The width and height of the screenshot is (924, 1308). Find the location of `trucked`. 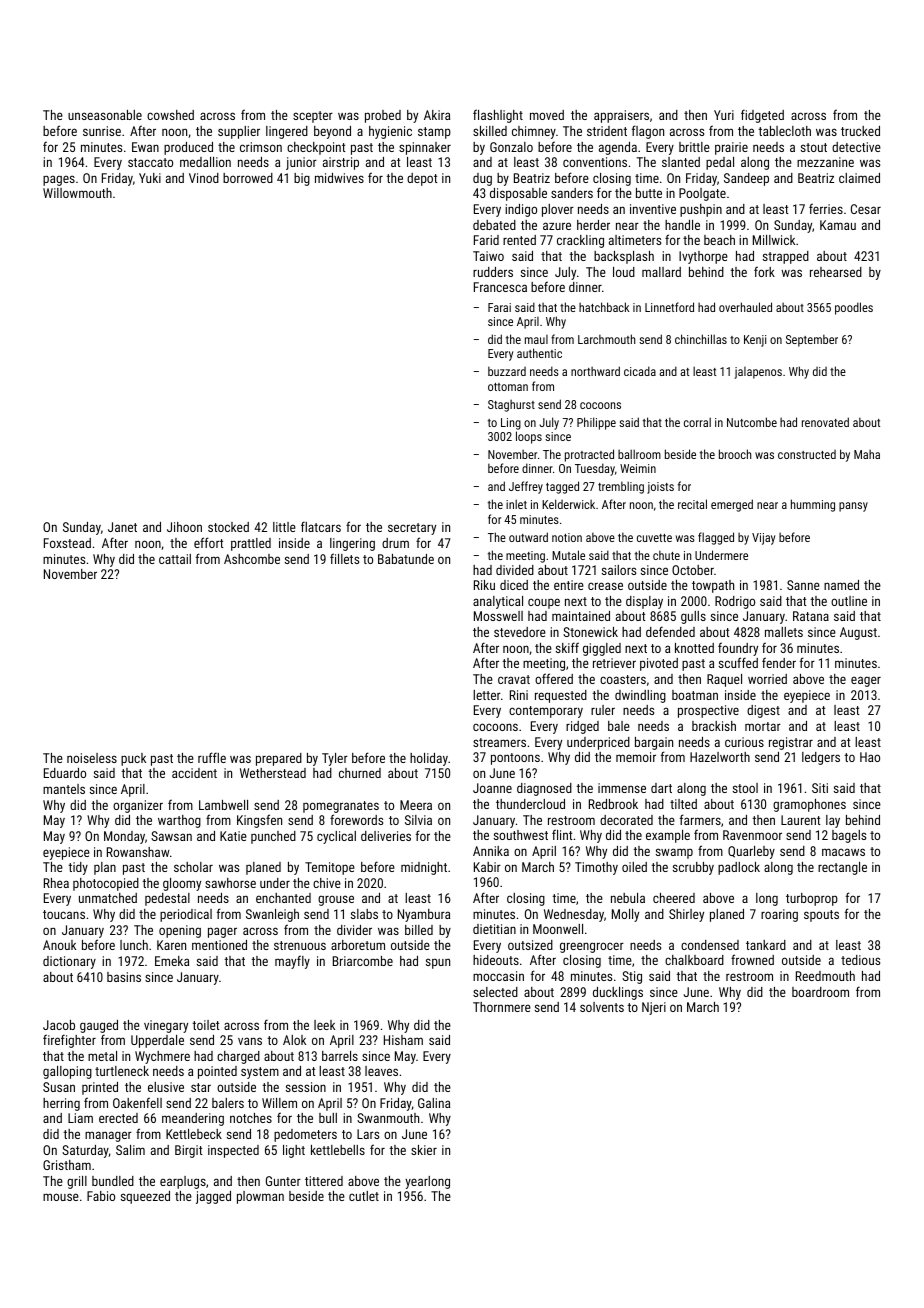

trucked is located at coordinates (860, 131).
